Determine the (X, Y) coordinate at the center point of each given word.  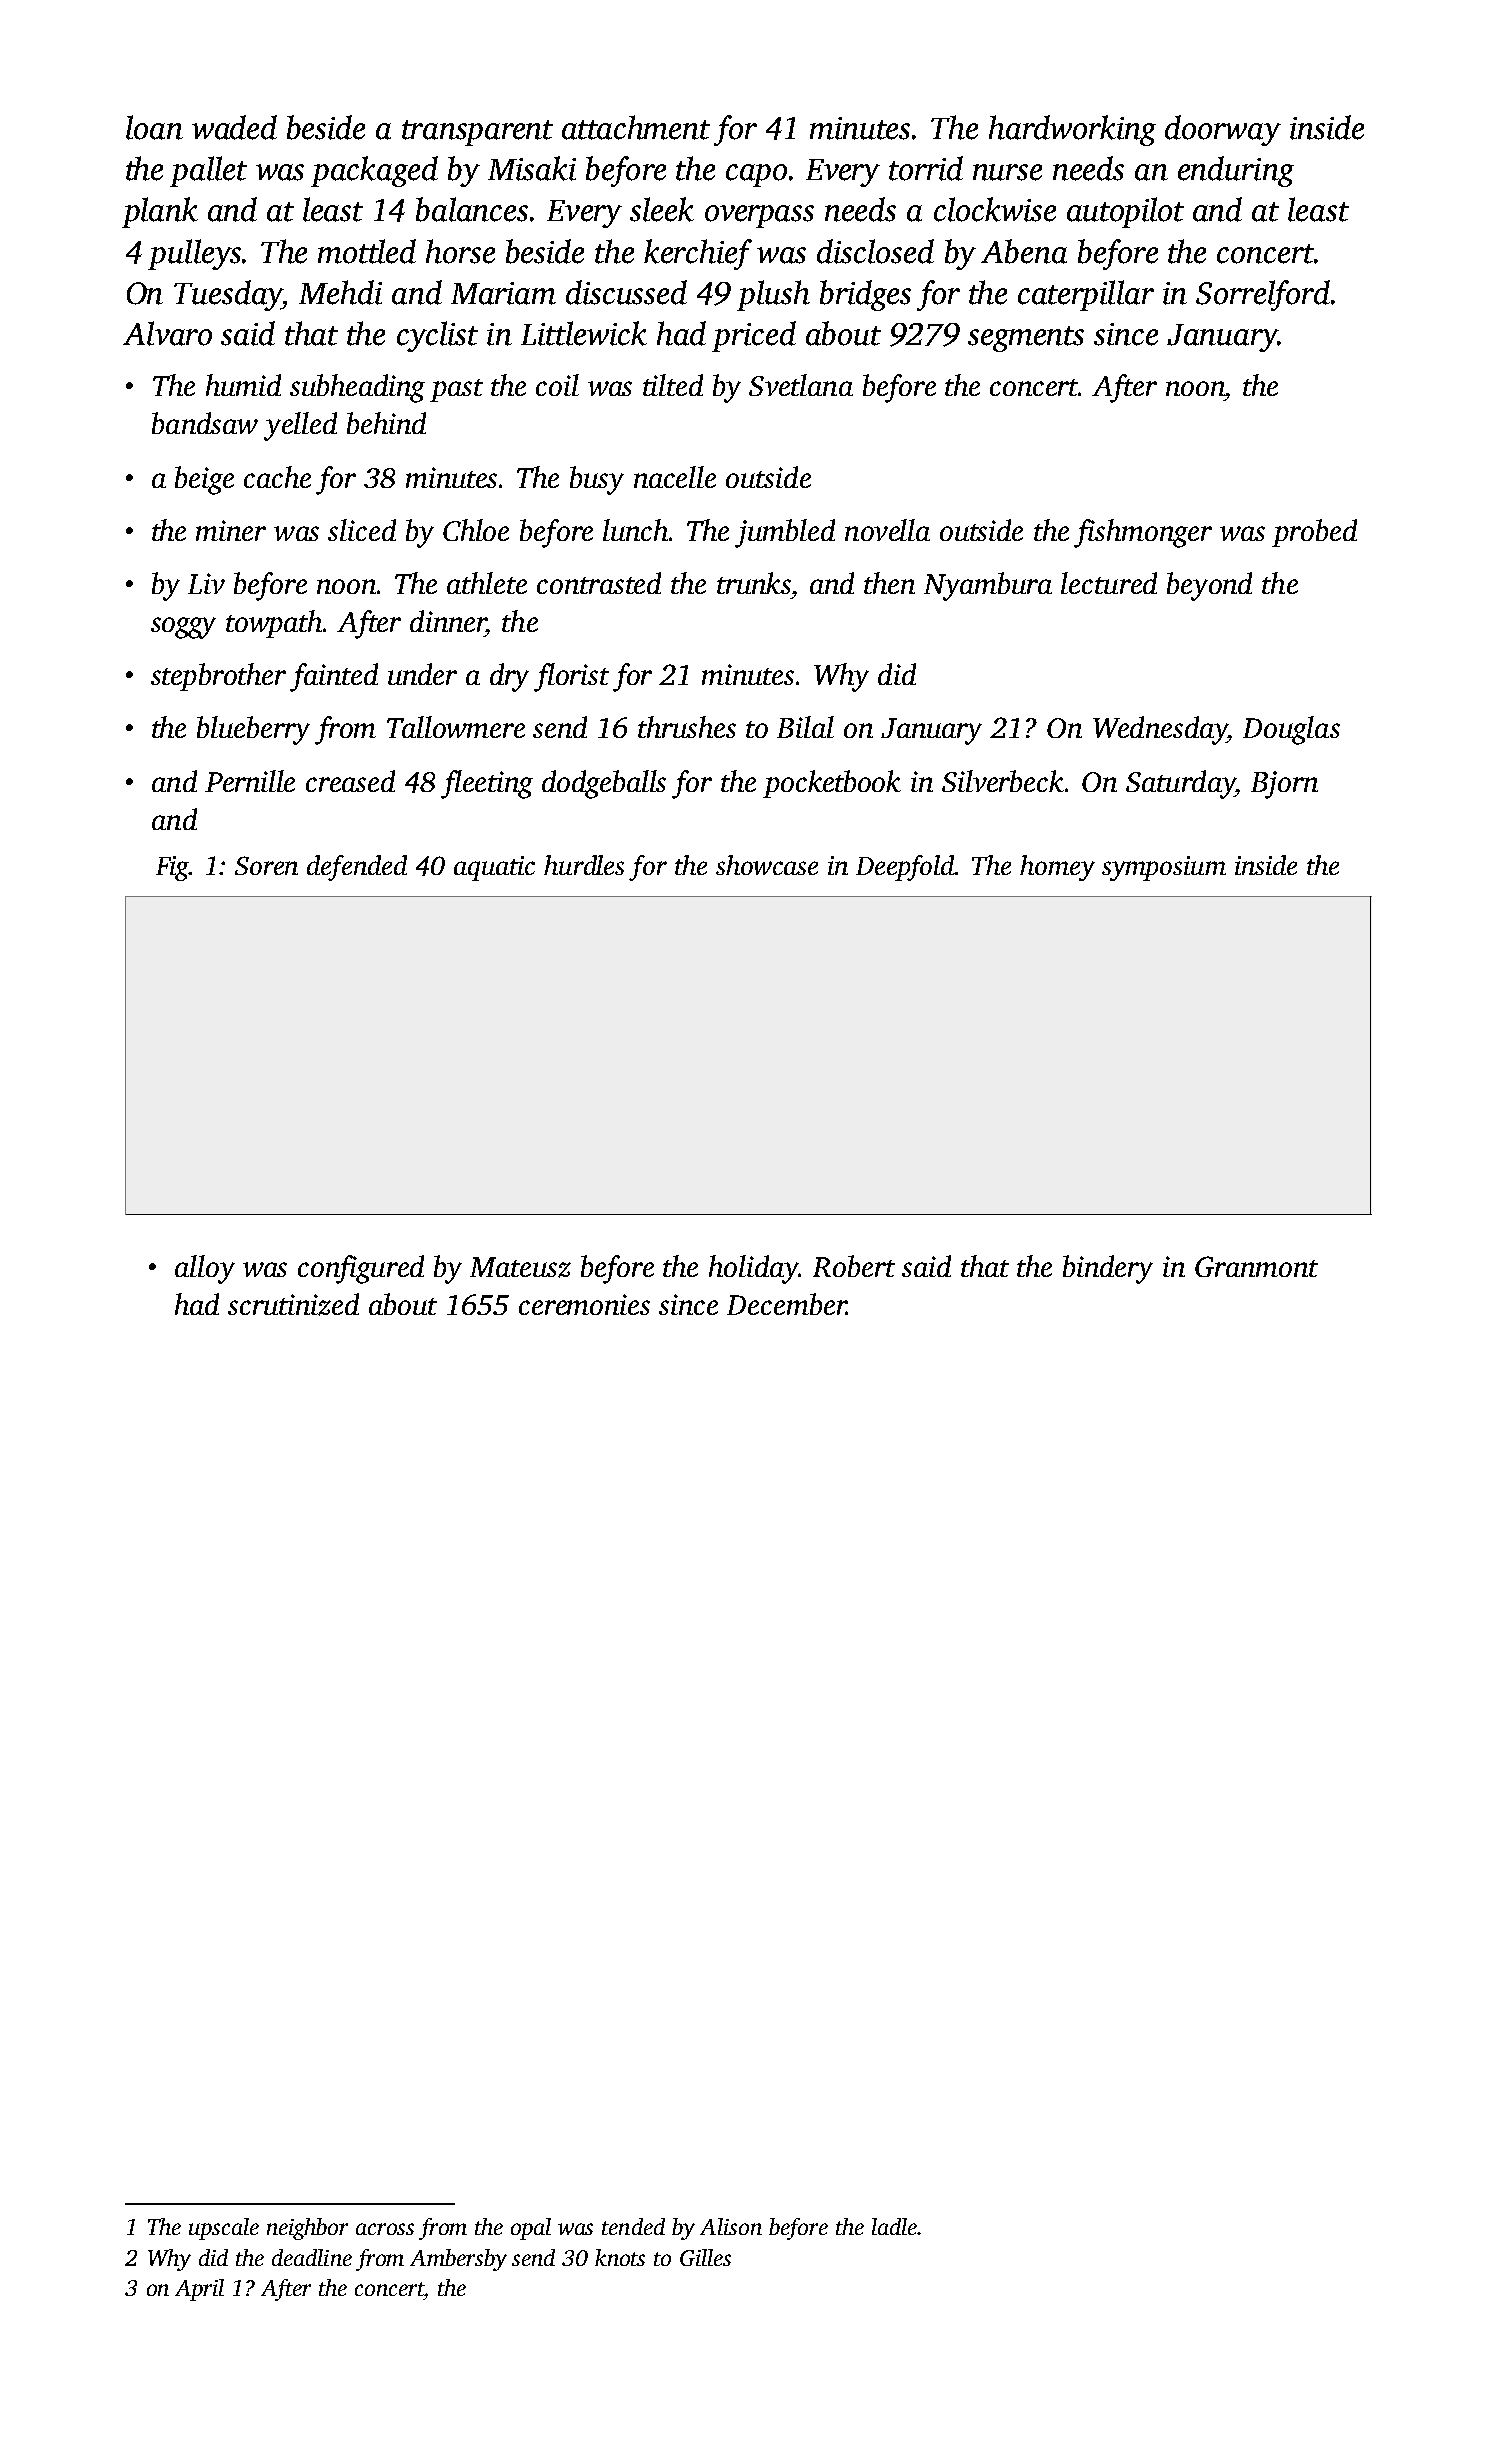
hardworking (1072, 130)
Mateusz (520, 1267)
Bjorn (1284, 785)
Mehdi (340, 292)
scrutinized (293, 1304)
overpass (759, 216)
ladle (894, 2226)
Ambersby (458, 2260)
